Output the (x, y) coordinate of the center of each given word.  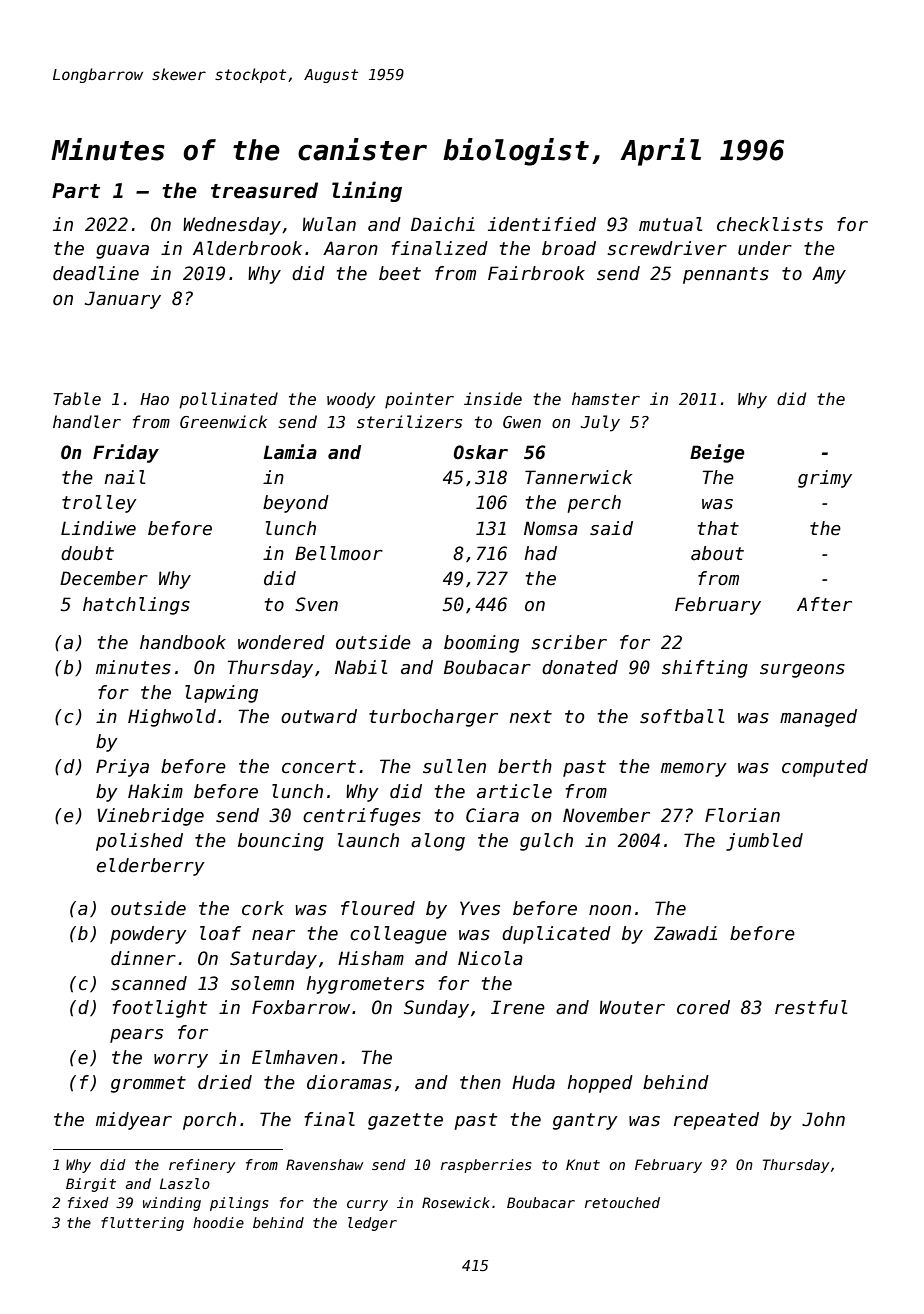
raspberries (486, 1166)
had (540, 553)
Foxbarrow (301, 1007)
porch (209, 1121)
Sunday (436, 1009)
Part (76, 191)
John (823, 1119)
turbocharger (433, 718)
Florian (742, 815)
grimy (825, 479)
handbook (183, 642)
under (765, 248)
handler (87, 421)
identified (542, 224)
